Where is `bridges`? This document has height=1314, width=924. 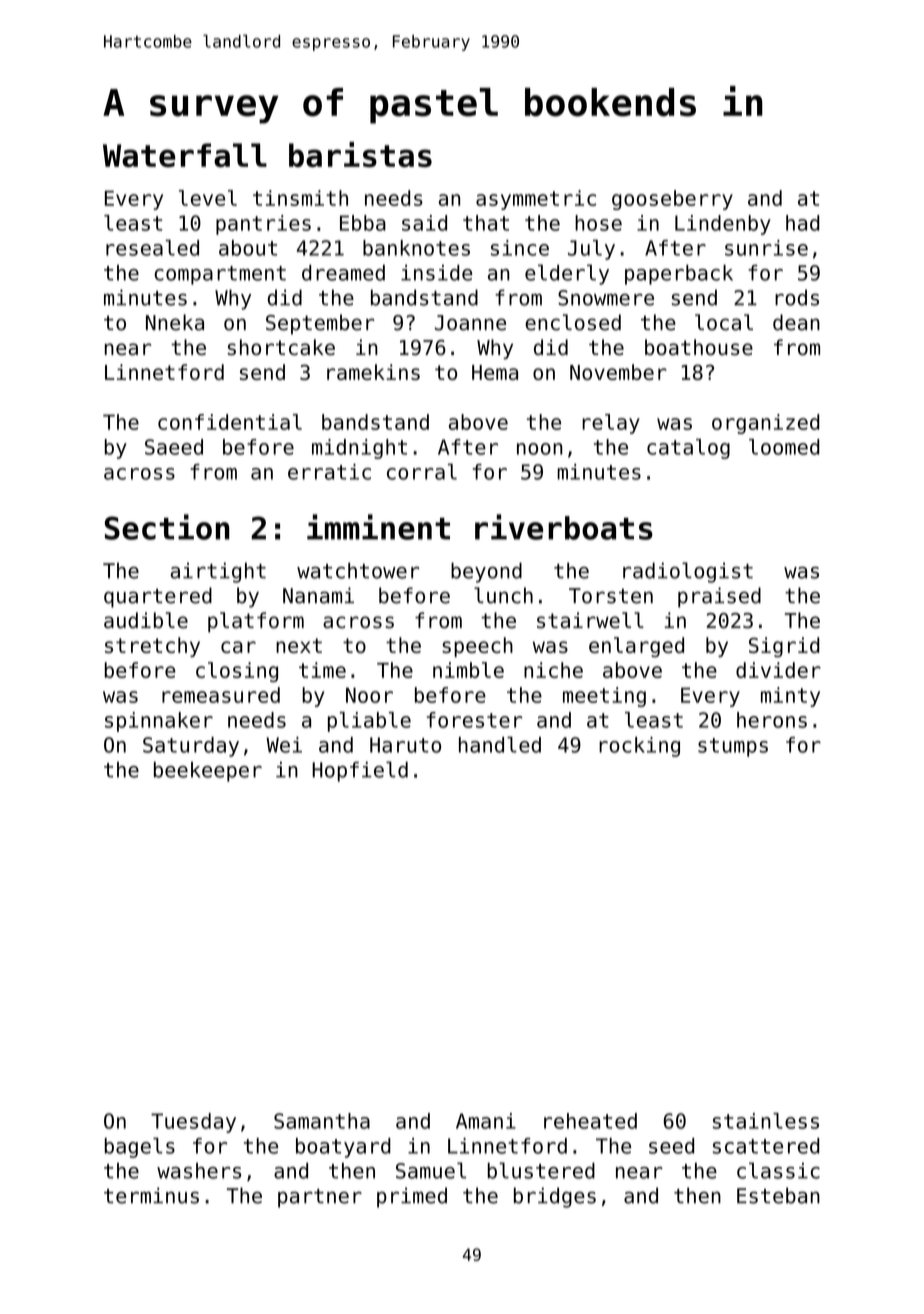 bridges is located at coordinates (555, 1197).
